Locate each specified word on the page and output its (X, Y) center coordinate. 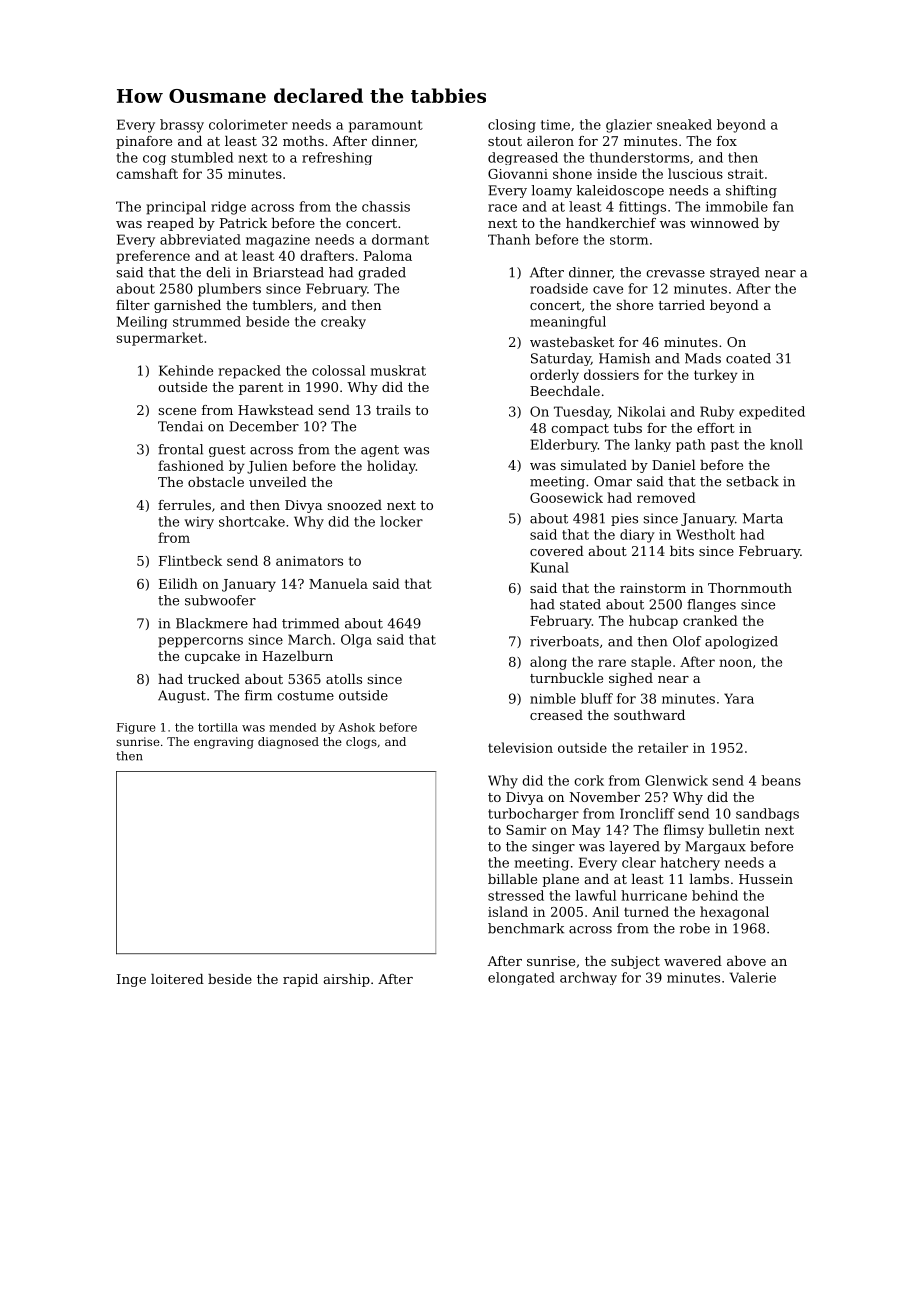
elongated (521, 978)
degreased (523, 158)
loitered (177, 979)
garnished (187, 306)
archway (588, 978)
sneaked (684, 124)
